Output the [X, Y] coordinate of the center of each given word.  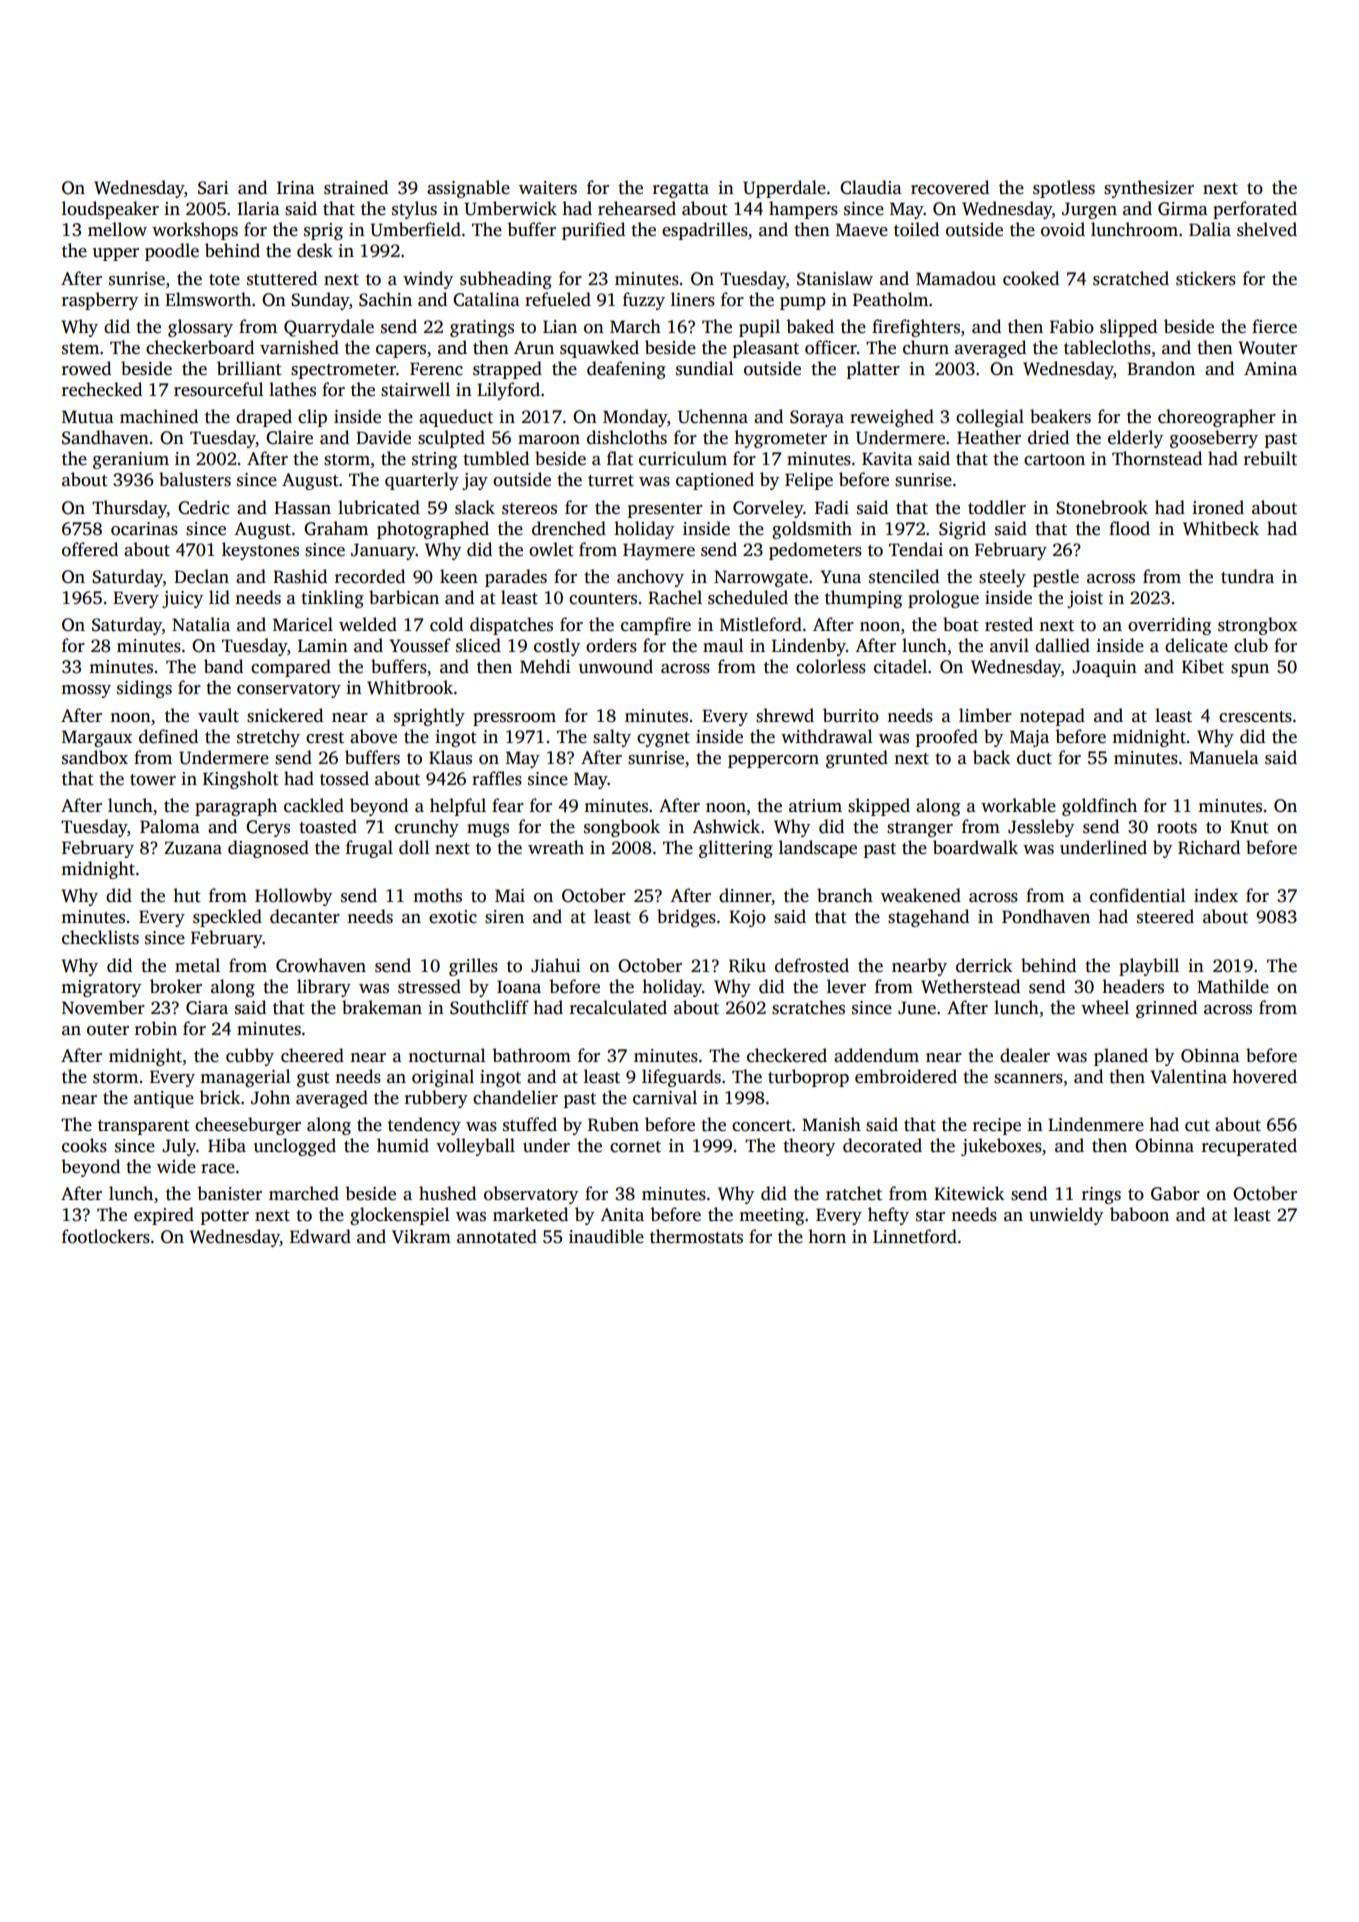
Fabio [1072, 326]
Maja [1029, 738]
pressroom [514, 719]
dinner [745, 895]
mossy [86, 691]
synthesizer [1149, 189]
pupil [759, 328]
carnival [665, 1097]
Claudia [871, 187]
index [1216, 895]
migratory [101, 988]
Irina [296, 187]
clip [312, 418]
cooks [84, 1145]
